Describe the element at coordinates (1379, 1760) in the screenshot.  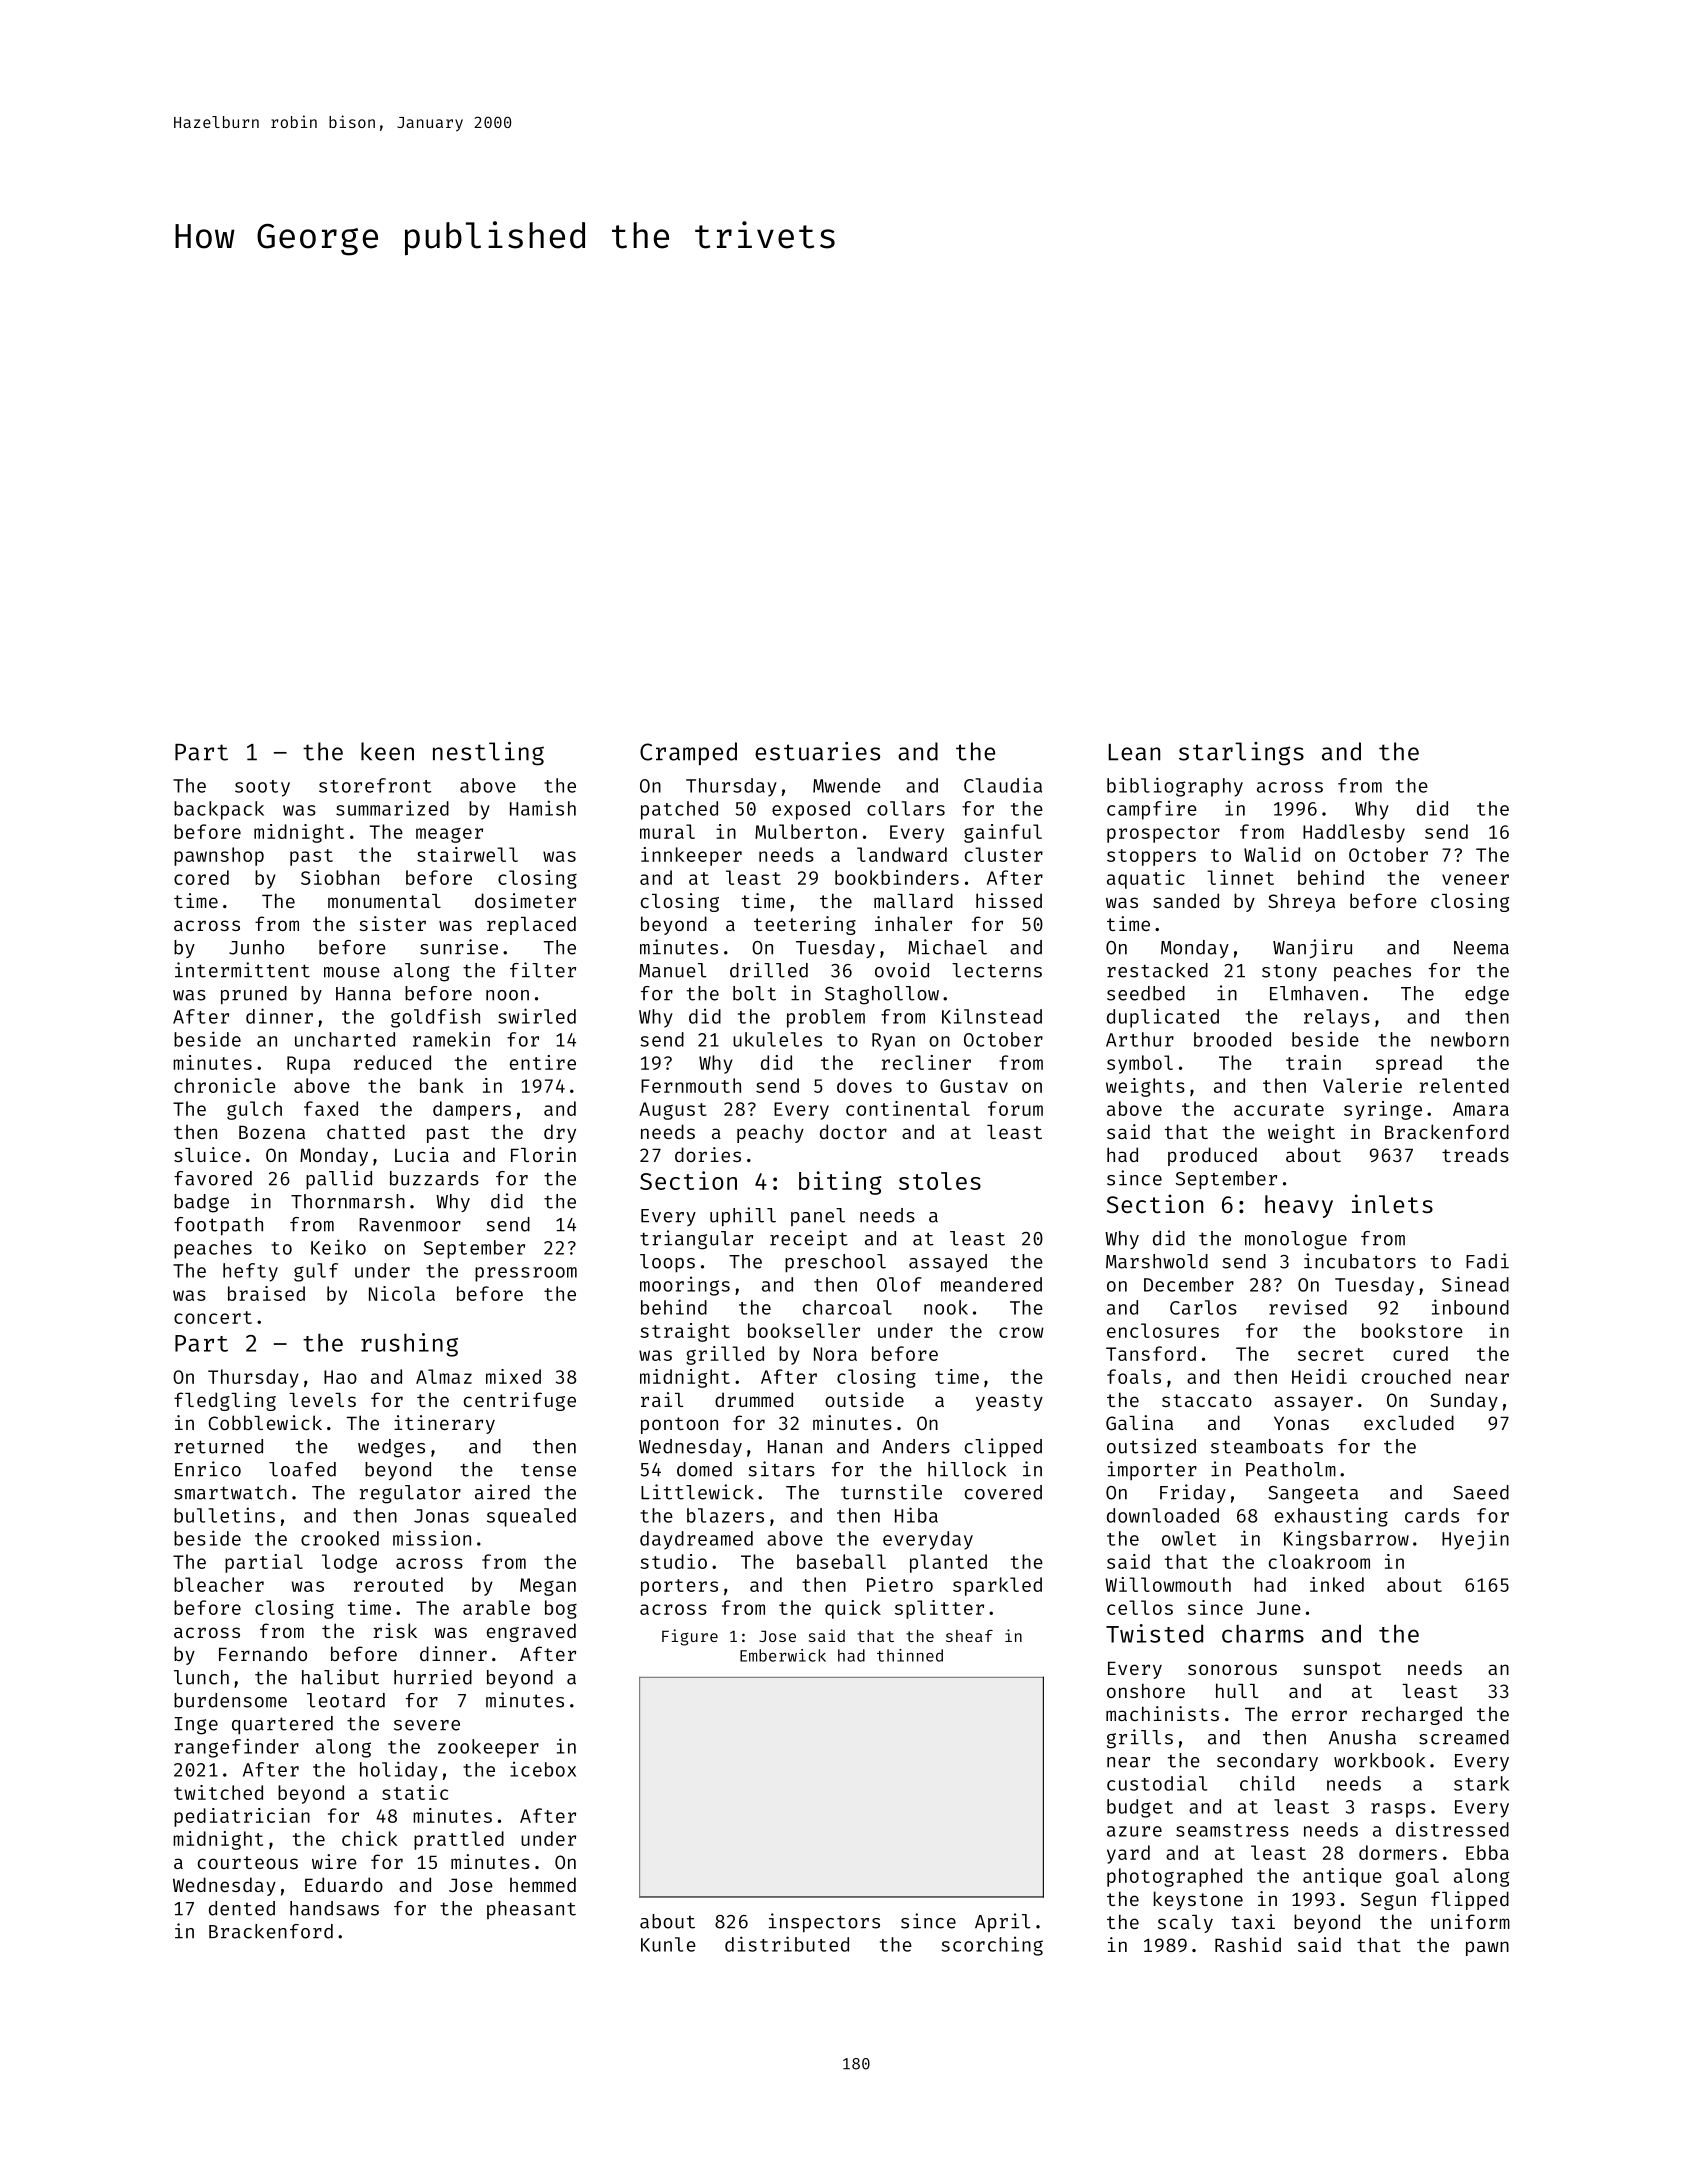
I see `workbook` at that location.
